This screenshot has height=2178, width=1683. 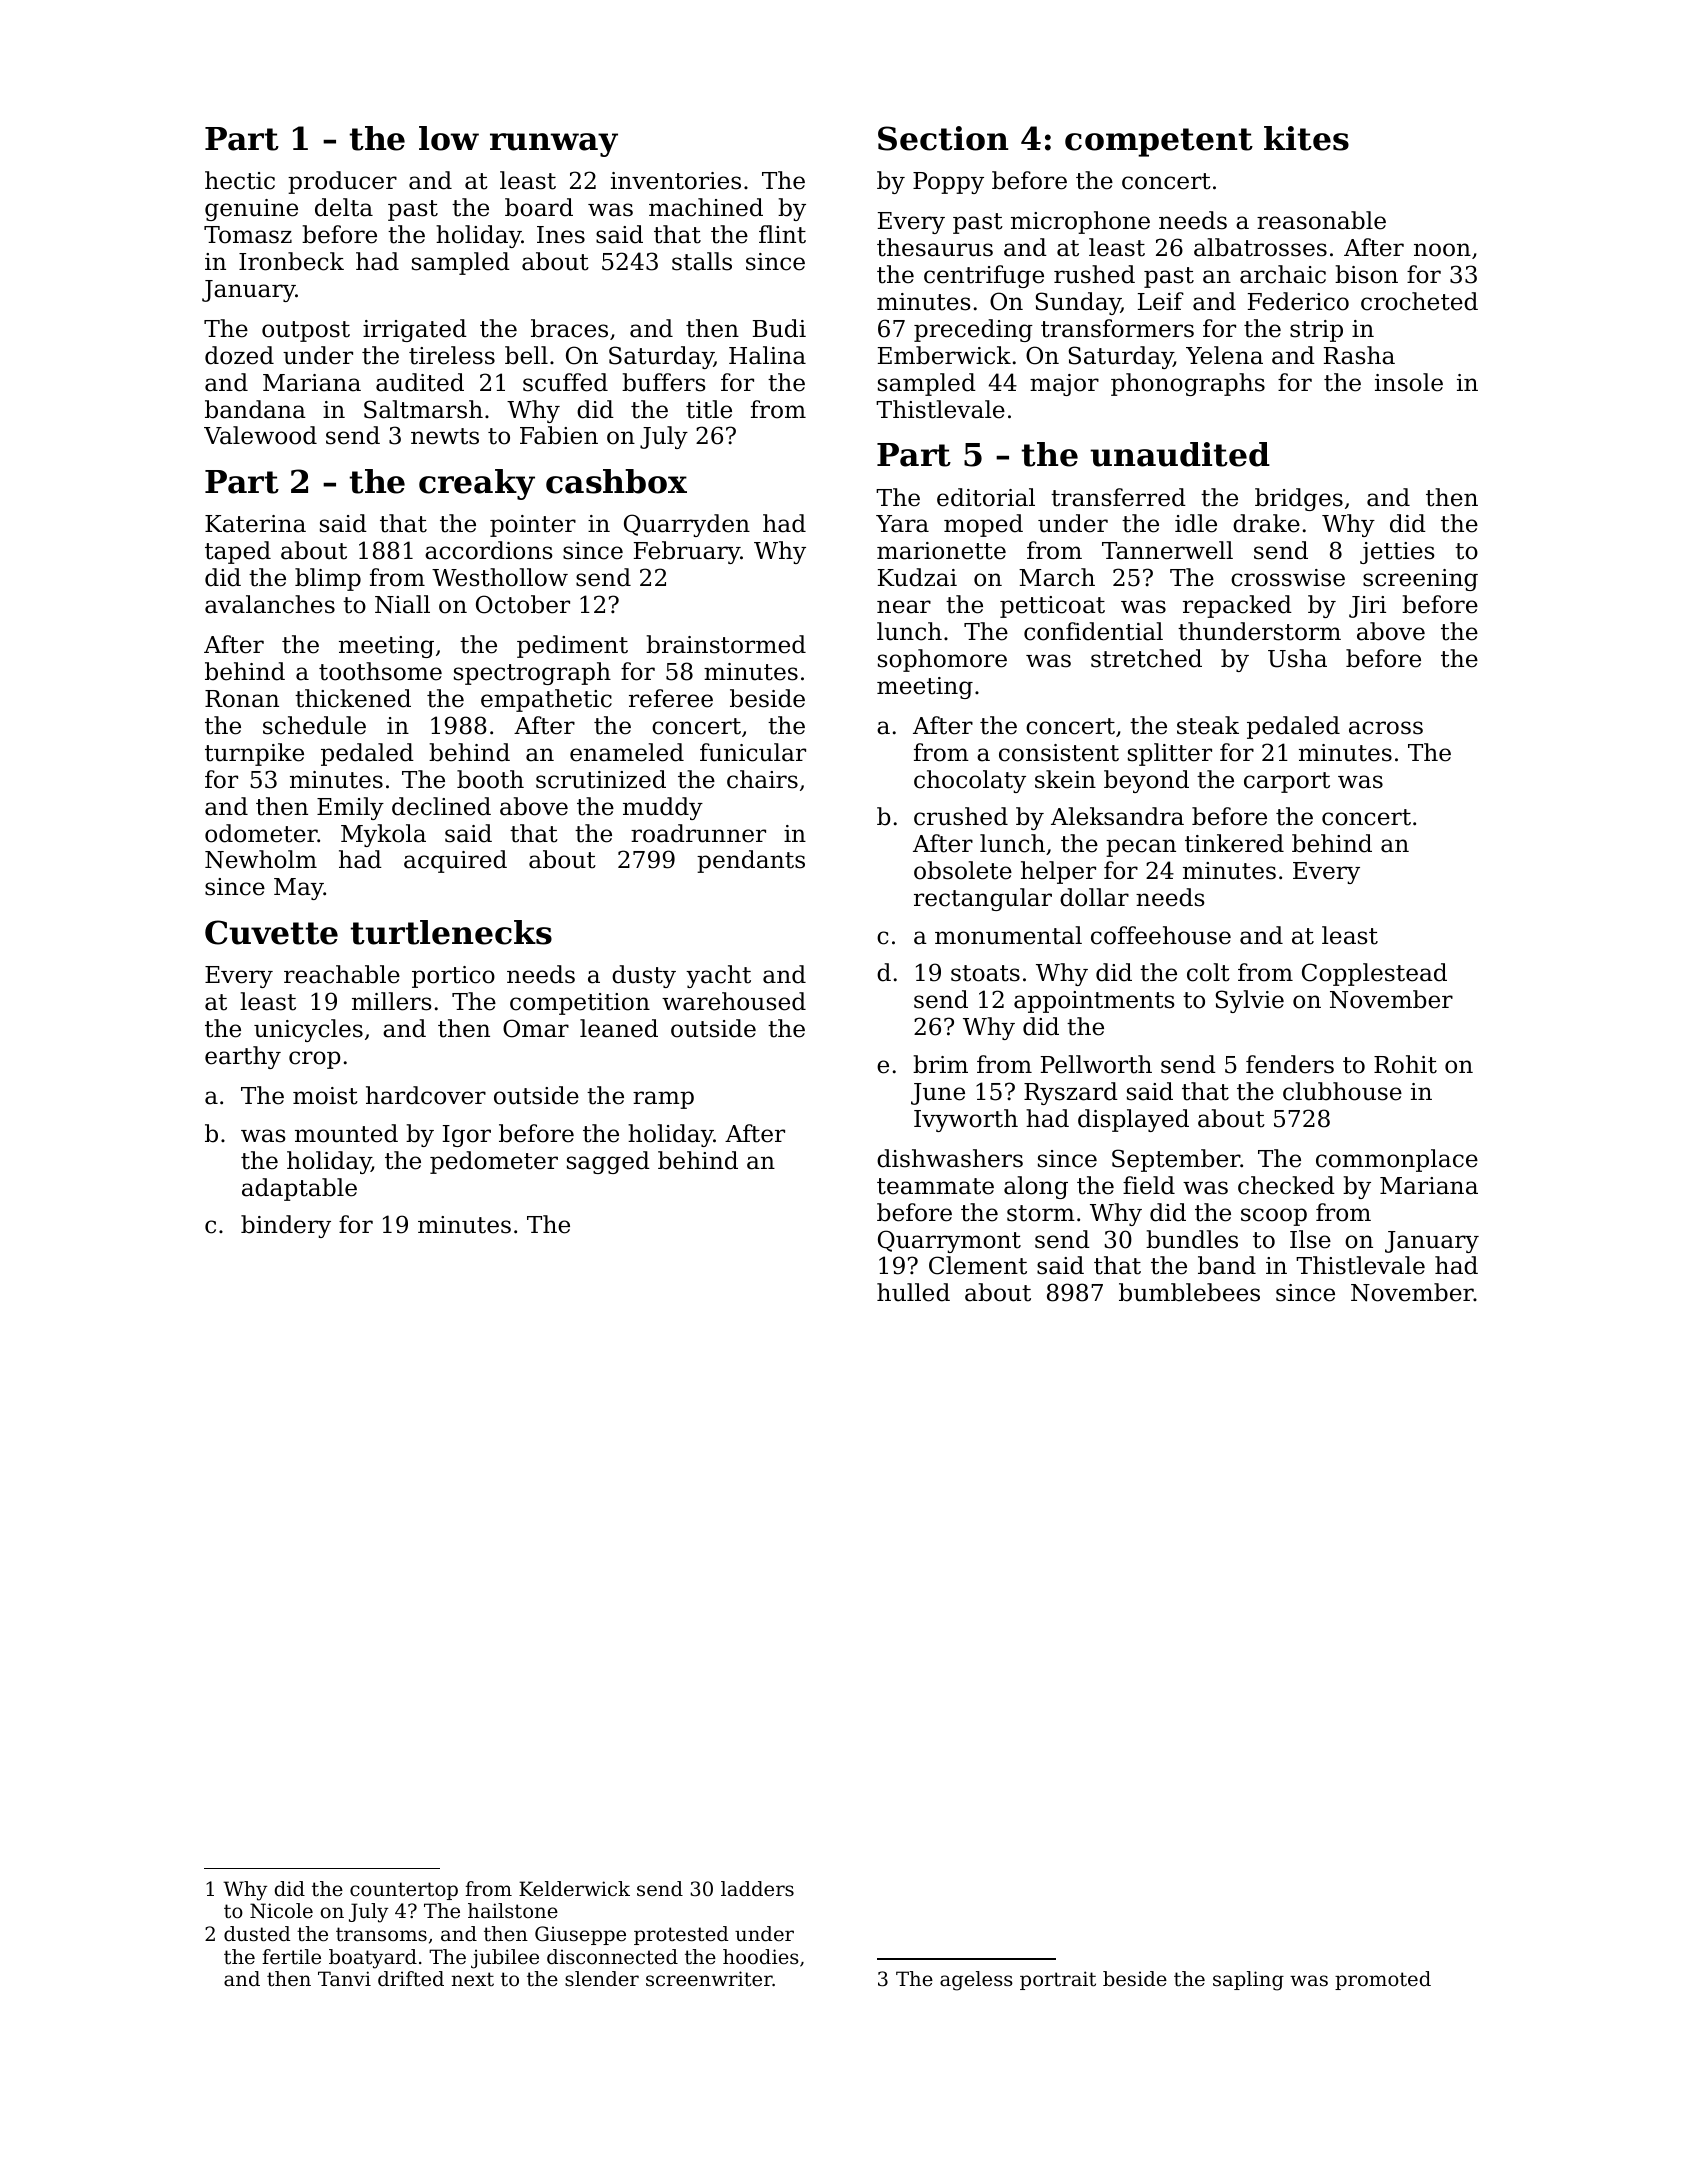 What do you see at coordinates (353, 698) in the screenshot?
I see `thickened` at bounding box center [353, 698].
